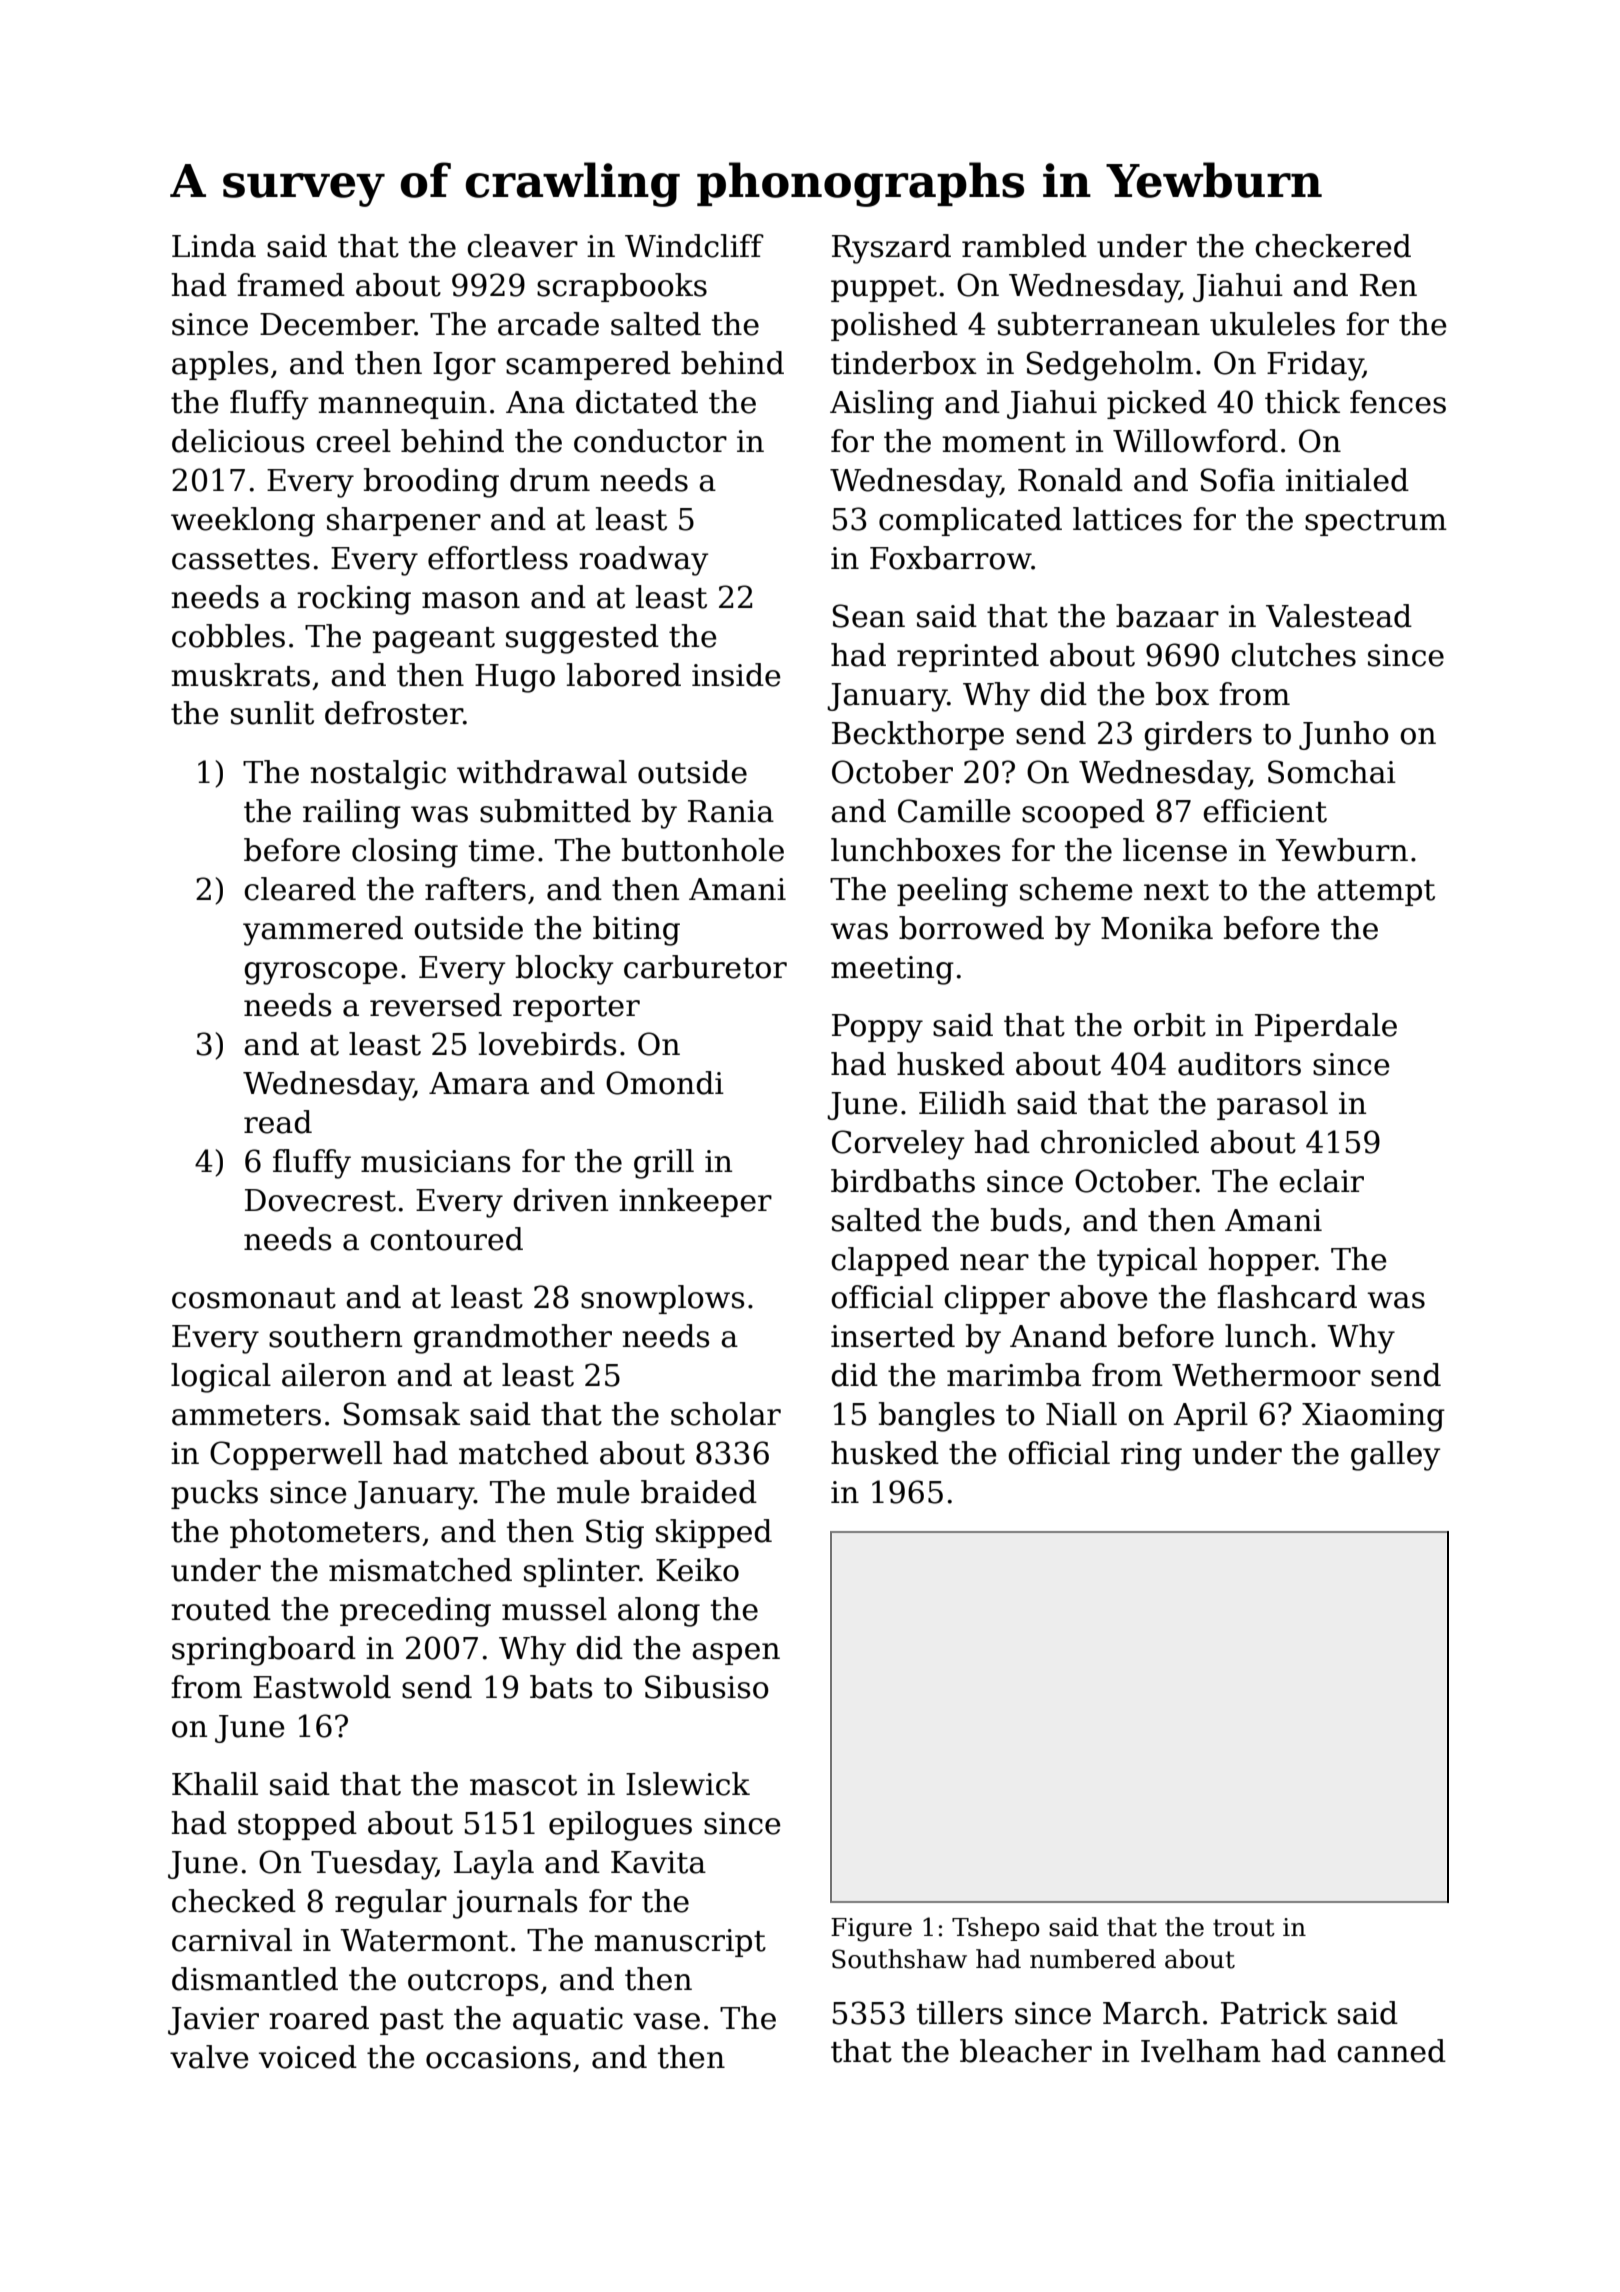 This screenshot has height=2292, width=1620. Describe the element at coordinates (209, 2057) in the screenshot. I see `valve` at that location.
